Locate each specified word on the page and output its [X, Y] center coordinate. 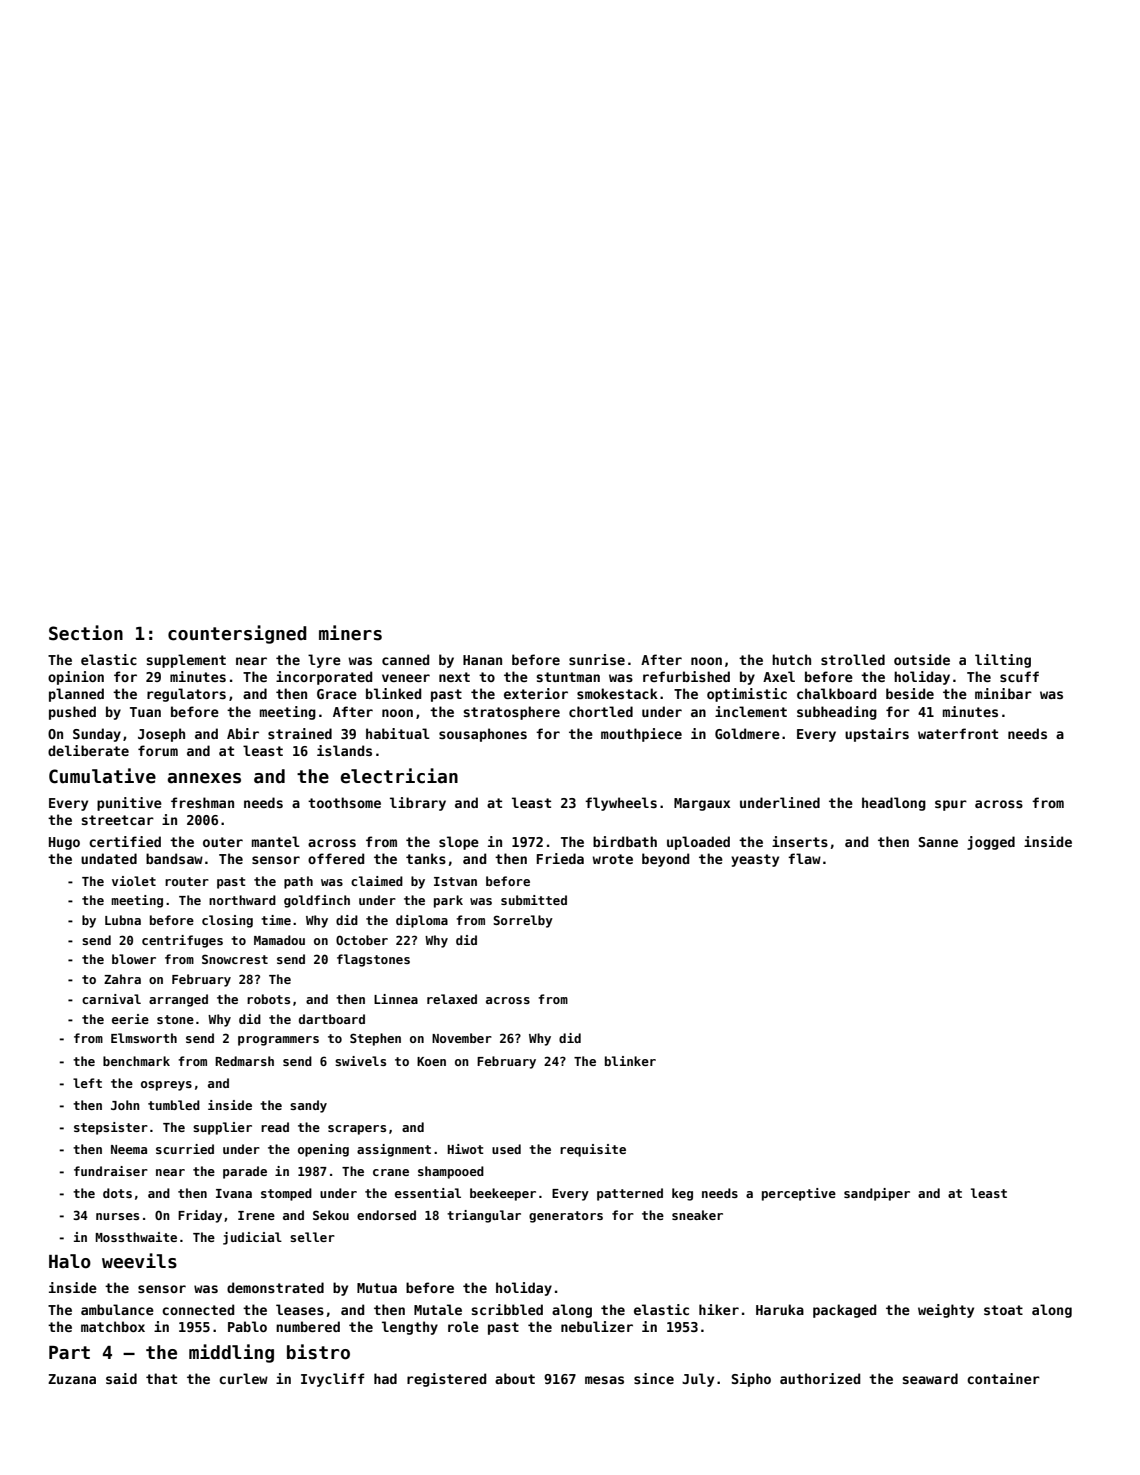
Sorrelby [523, 921]
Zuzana [72, 1379]
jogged [991, 843]
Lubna [123, 920]
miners [350, 633]
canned [405, 659]
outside [922, 659]
